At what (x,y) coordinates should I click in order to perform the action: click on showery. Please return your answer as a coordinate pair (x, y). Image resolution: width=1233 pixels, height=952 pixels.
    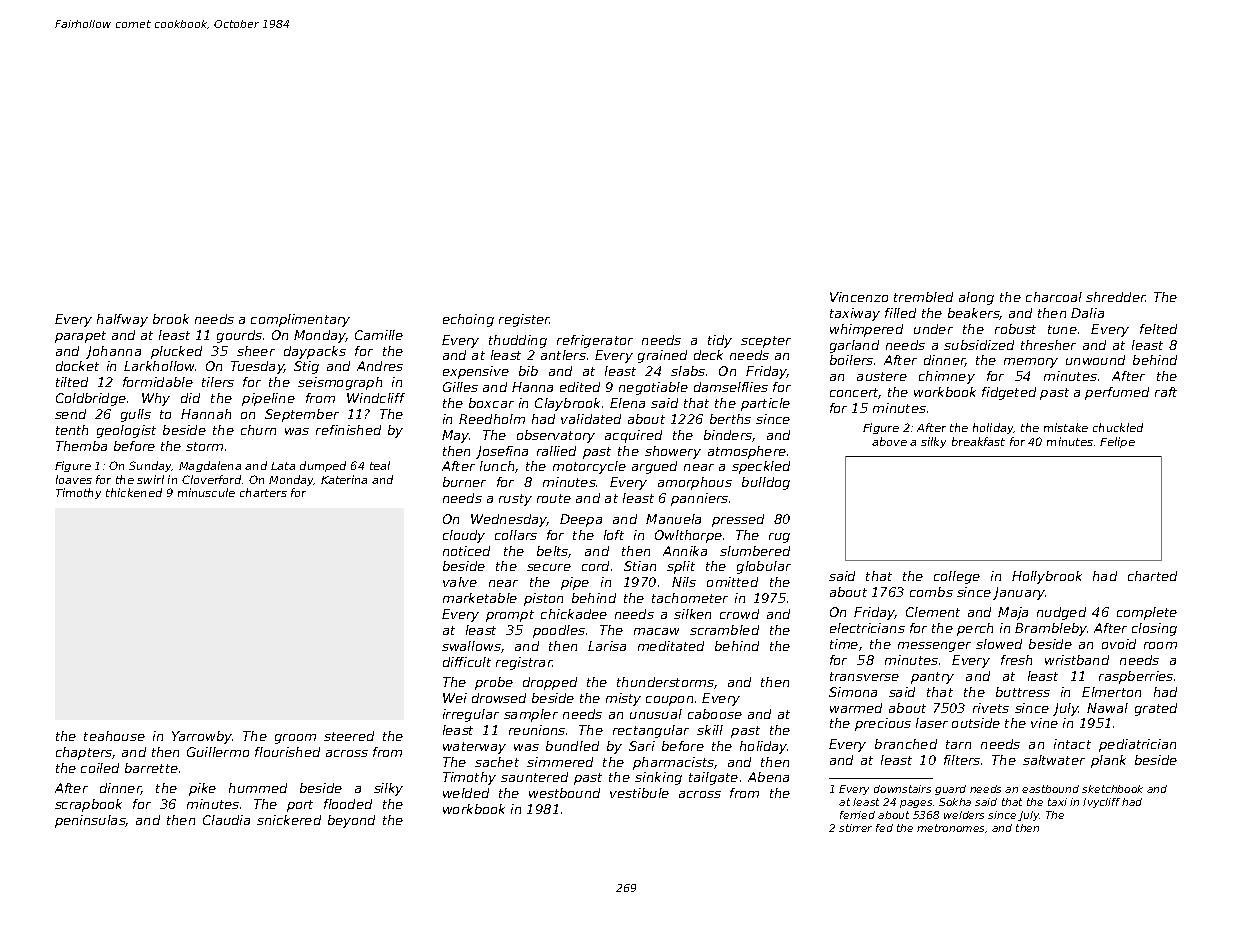
    Looking at the image, I should click on (673, 452).
